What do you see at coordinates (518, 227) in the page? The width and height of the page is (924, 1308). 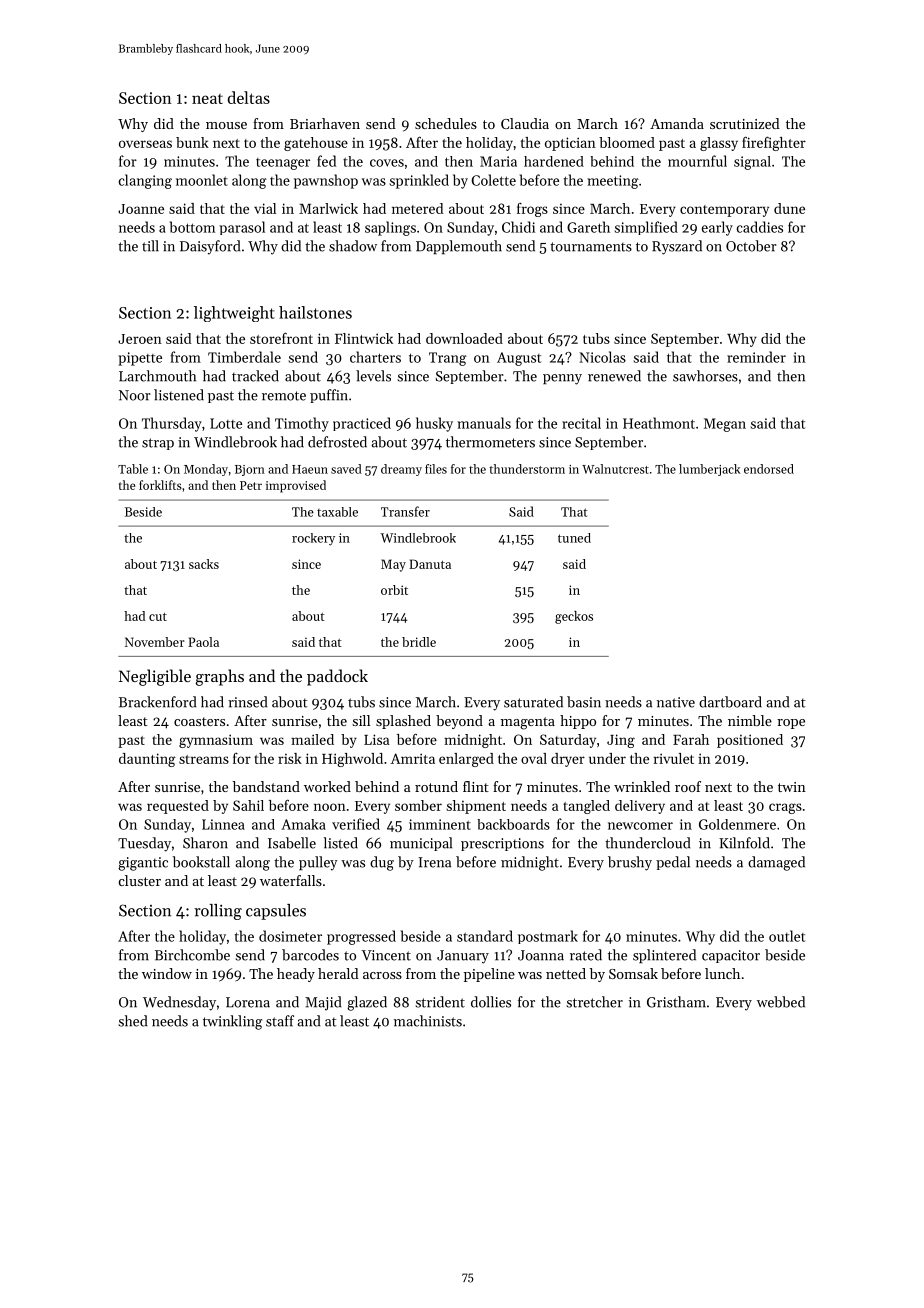 I see `Chidi` at bounding box center [518, 227].
